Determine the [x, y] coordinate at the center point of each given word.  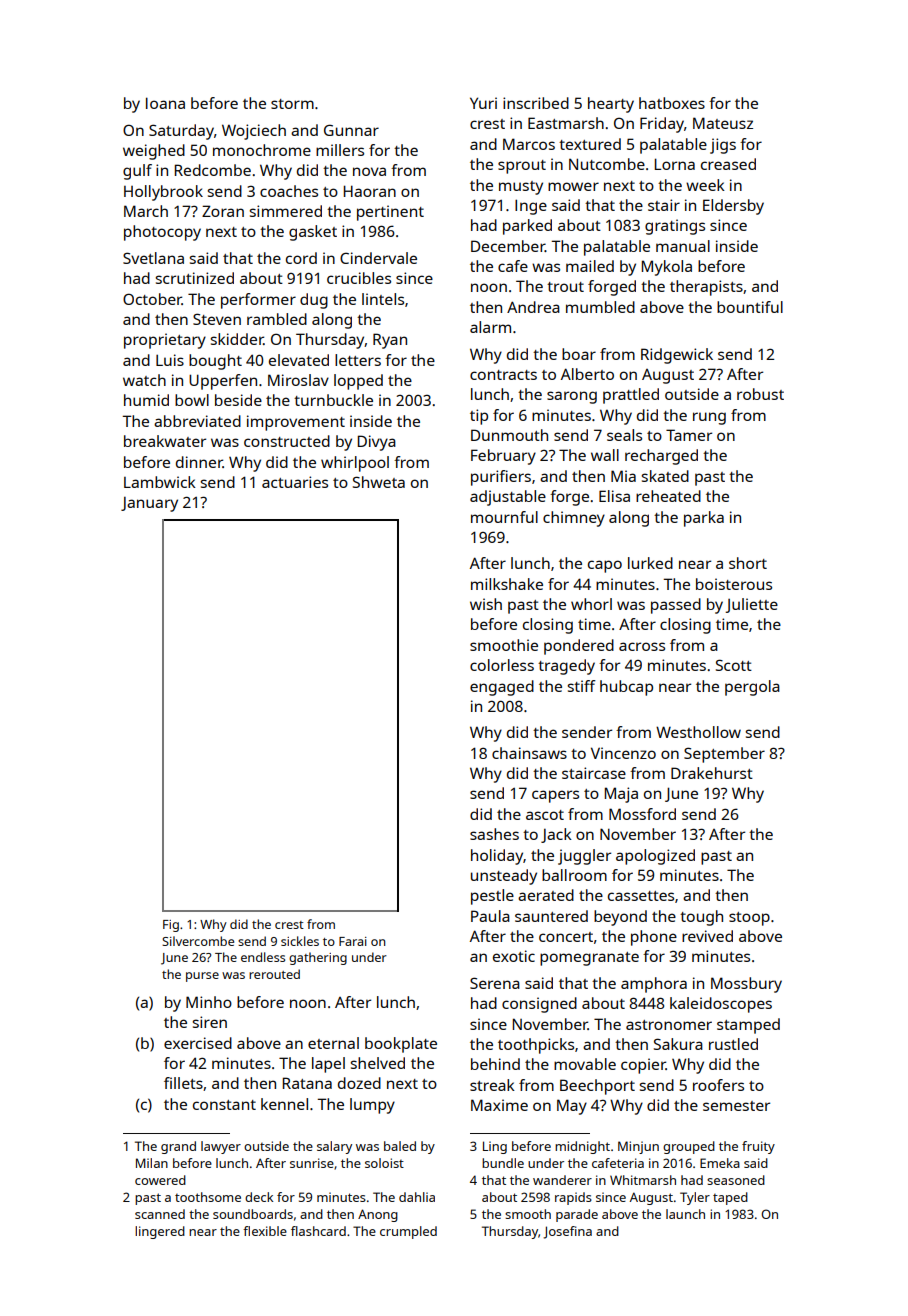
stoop [749, 919]
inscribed [536, 103]
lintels [383, 299]
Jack [556, 835]
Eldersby [733, 207]
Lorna [675, 164]
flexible [265, 1231]
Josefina [567, 1232]
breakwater [165, 441]
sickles [300, 941]
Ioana [165, 103]
